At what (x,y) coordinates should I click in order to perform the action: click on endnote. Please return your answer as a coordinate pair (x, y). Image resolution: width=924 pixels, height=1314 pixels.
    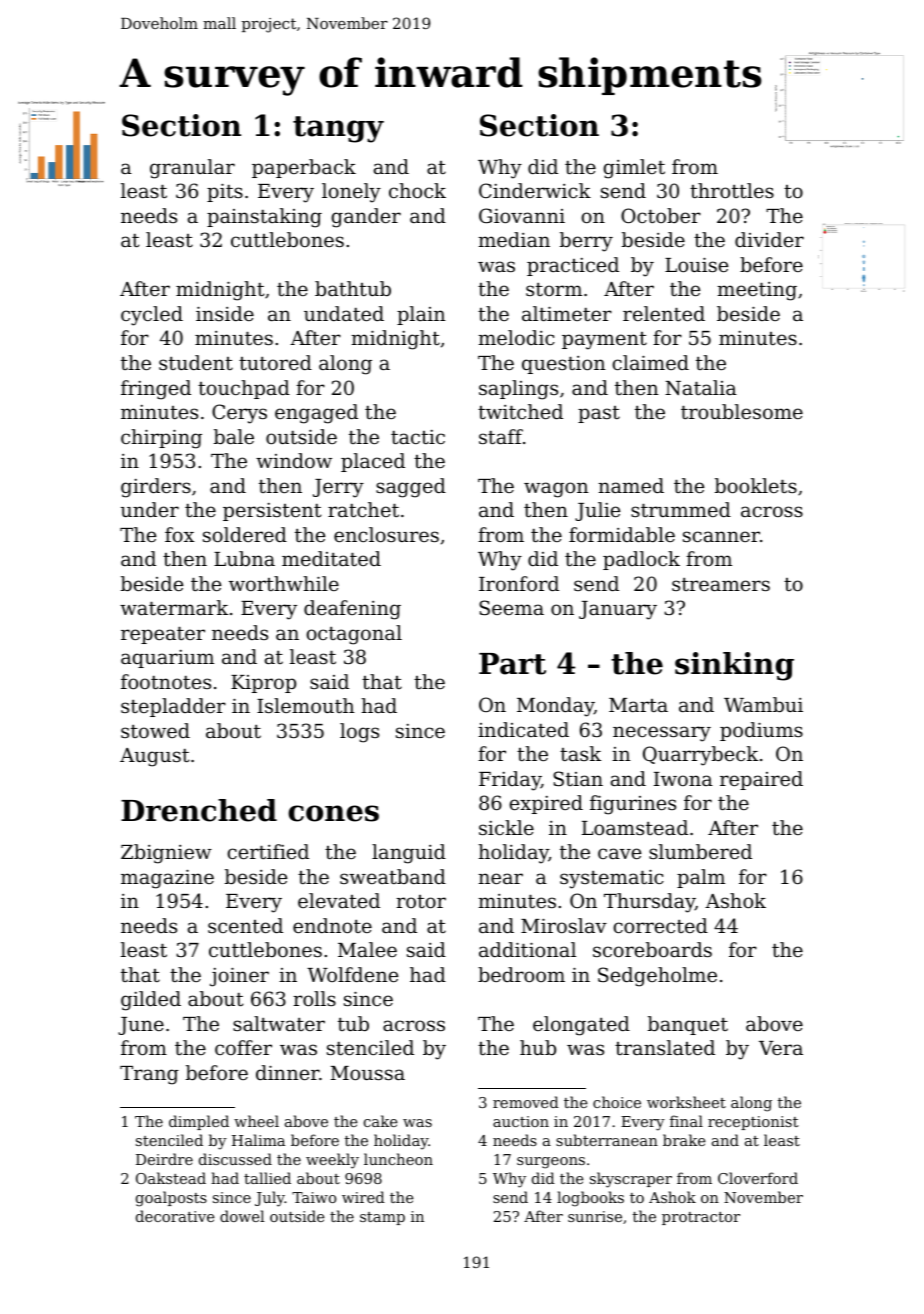
    Looking at the image, I should click on (332, 925).
